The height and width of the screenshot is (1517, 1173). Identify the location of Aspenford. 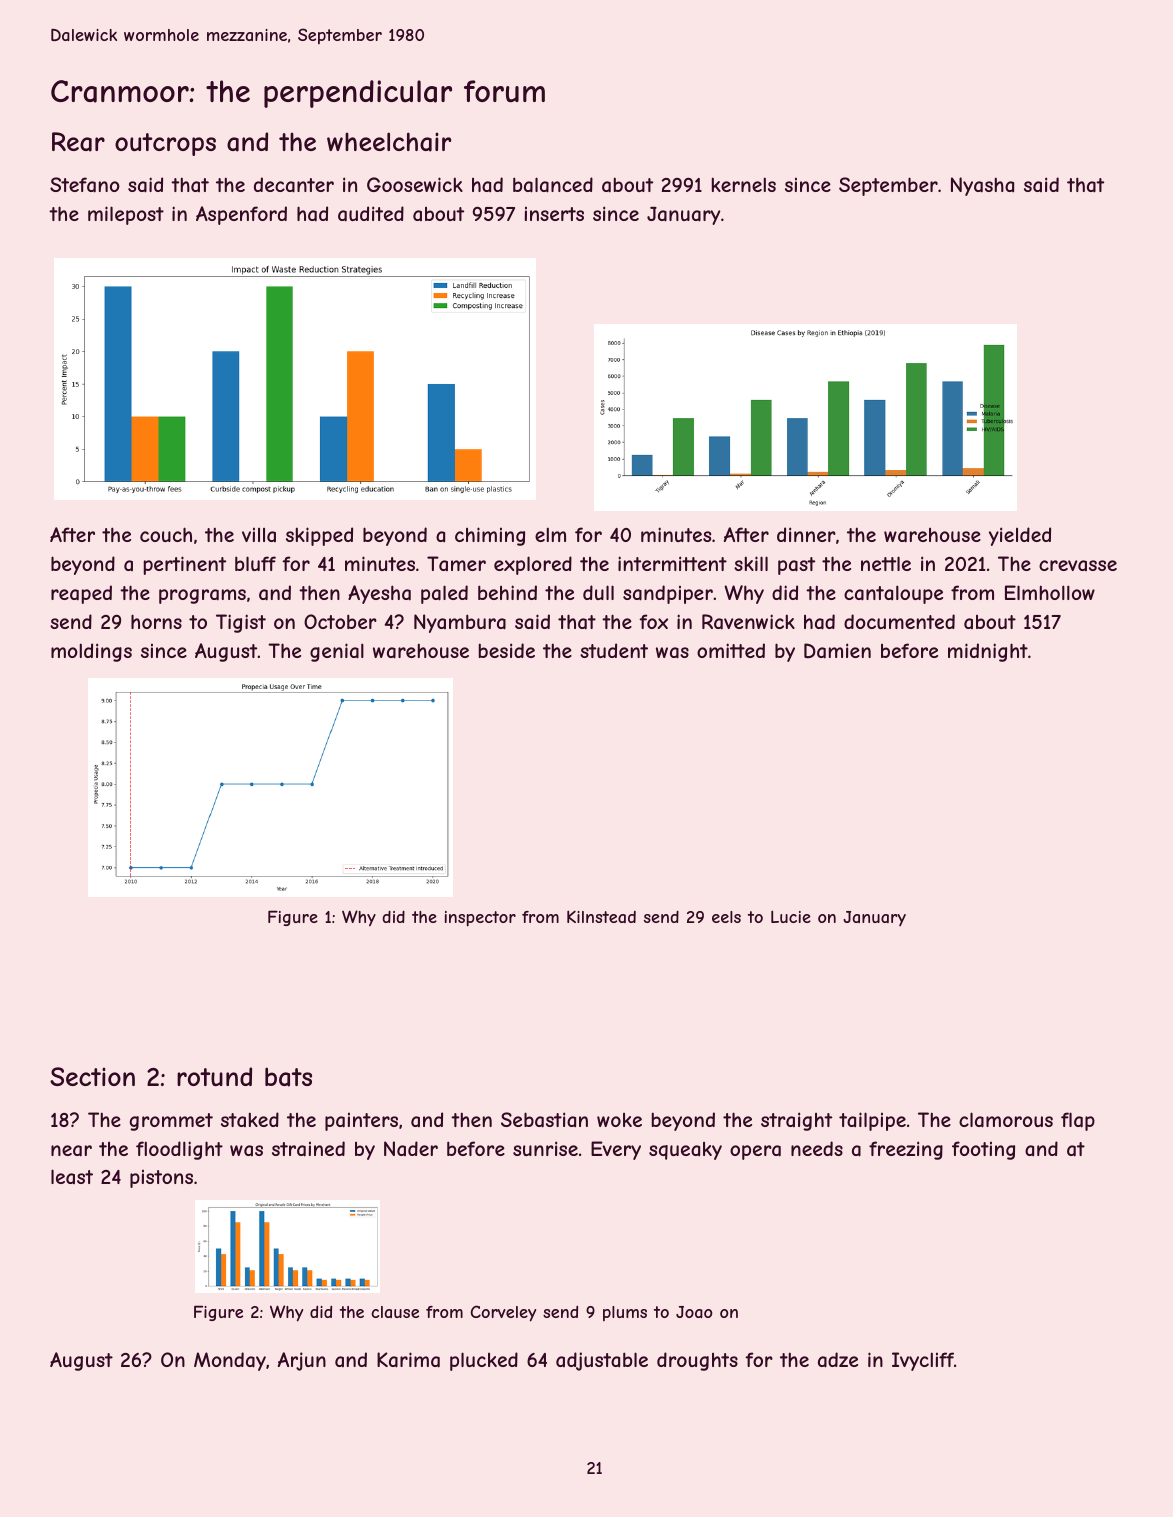
(241, 215).
